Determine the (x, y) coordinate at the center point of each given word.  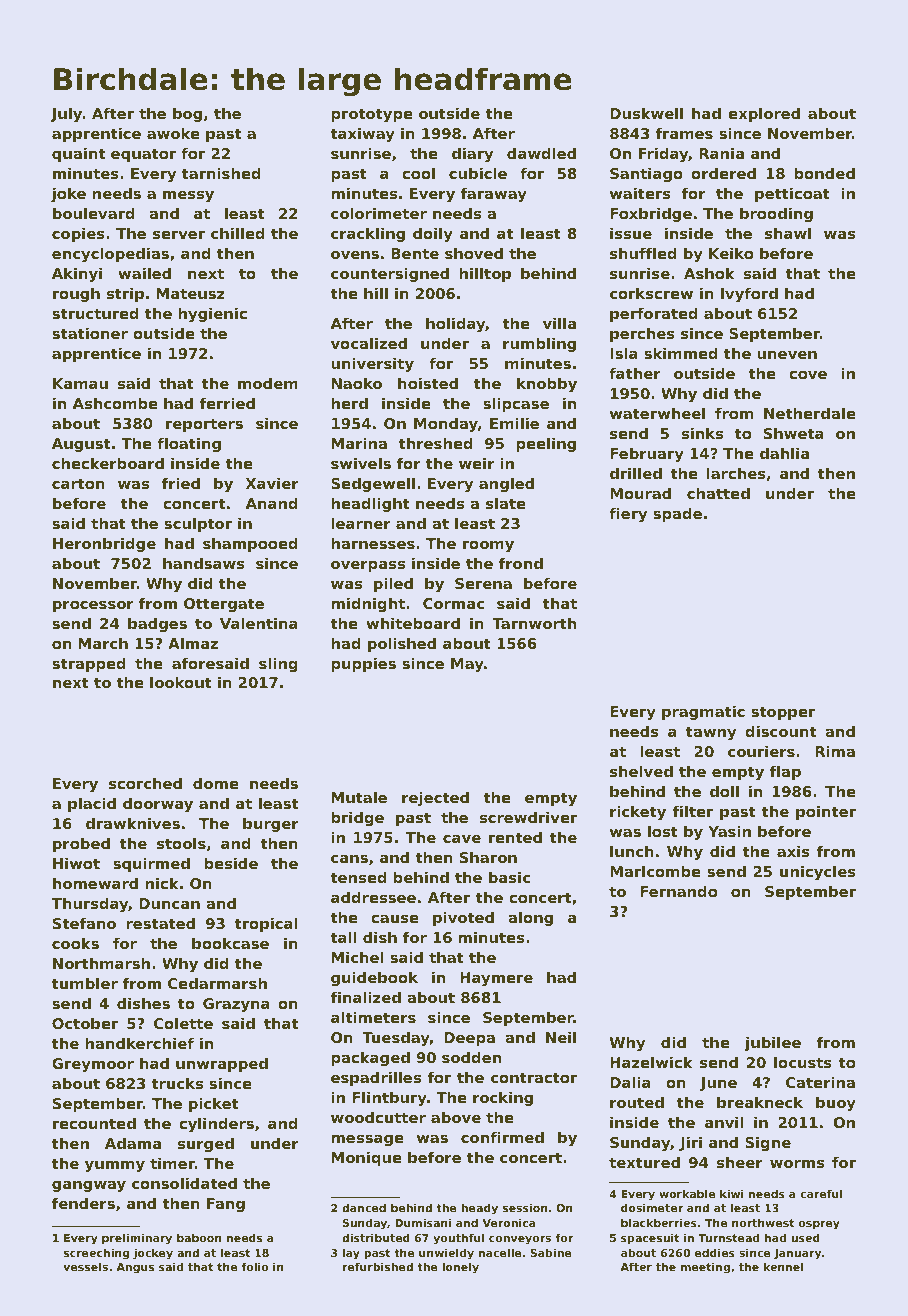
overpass (368, 566)
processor (93, 606)
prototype (372, 115)
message (367, 1140)
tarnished (221, 173)
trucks (177, 1083)
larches (736, 473)
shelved (641, 771)
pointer (826, 813)
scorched (145, 783)
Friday (663, 155)
